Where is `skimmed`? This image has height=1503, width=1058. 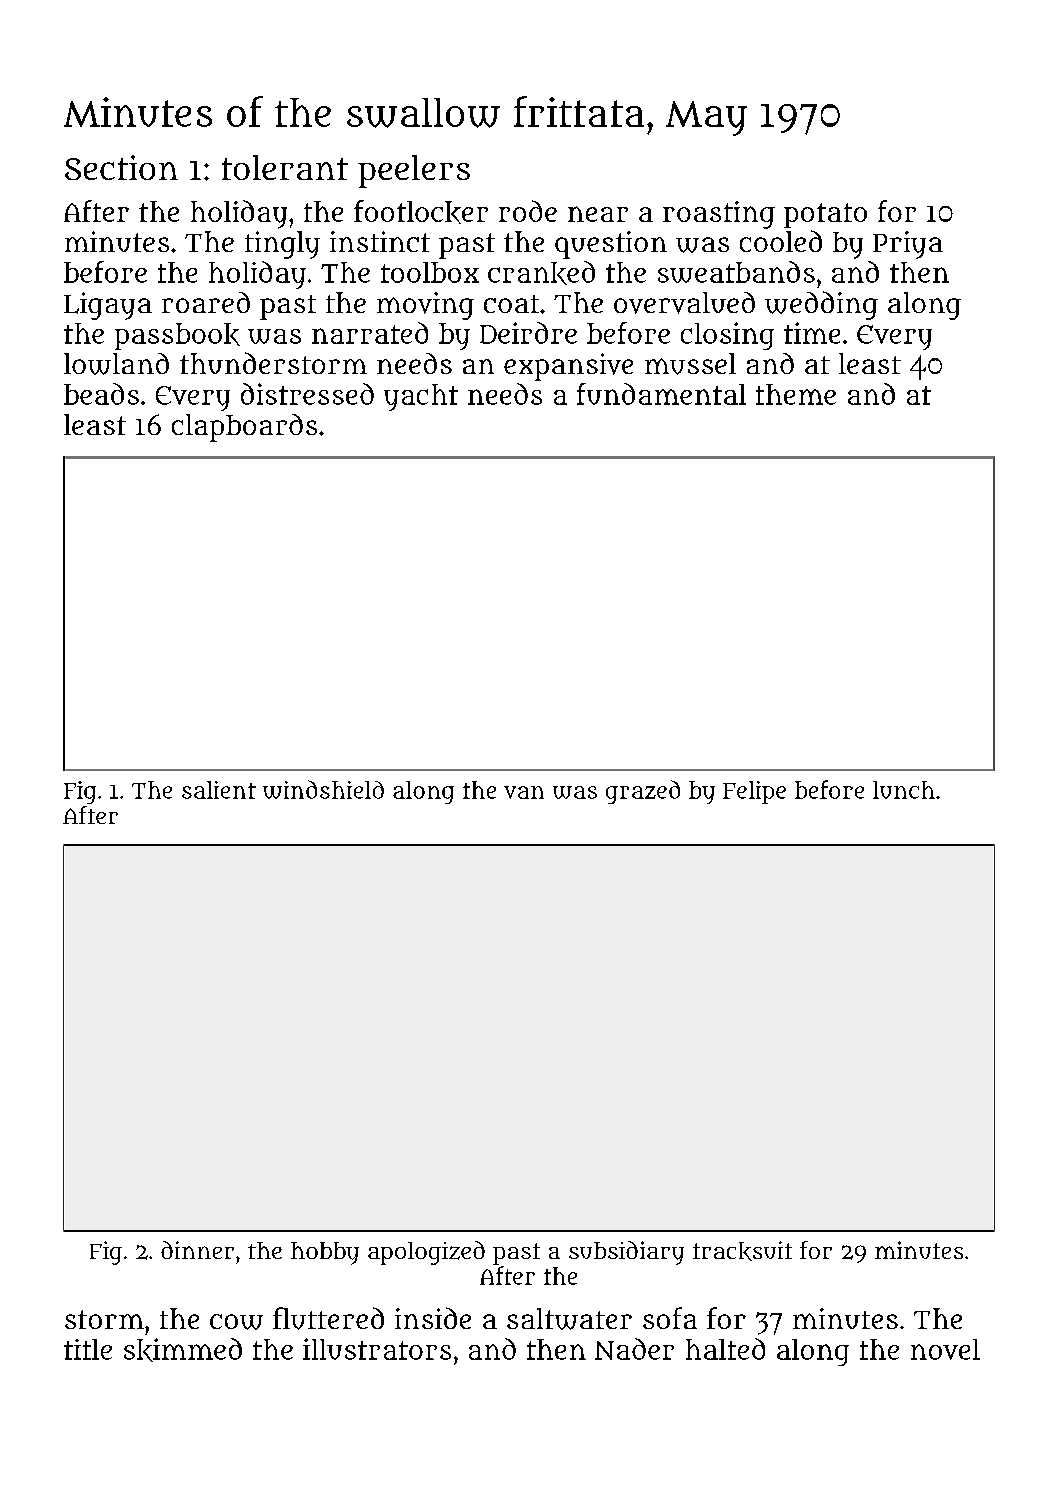
skimmed is located at coordinates (183, 1350).
